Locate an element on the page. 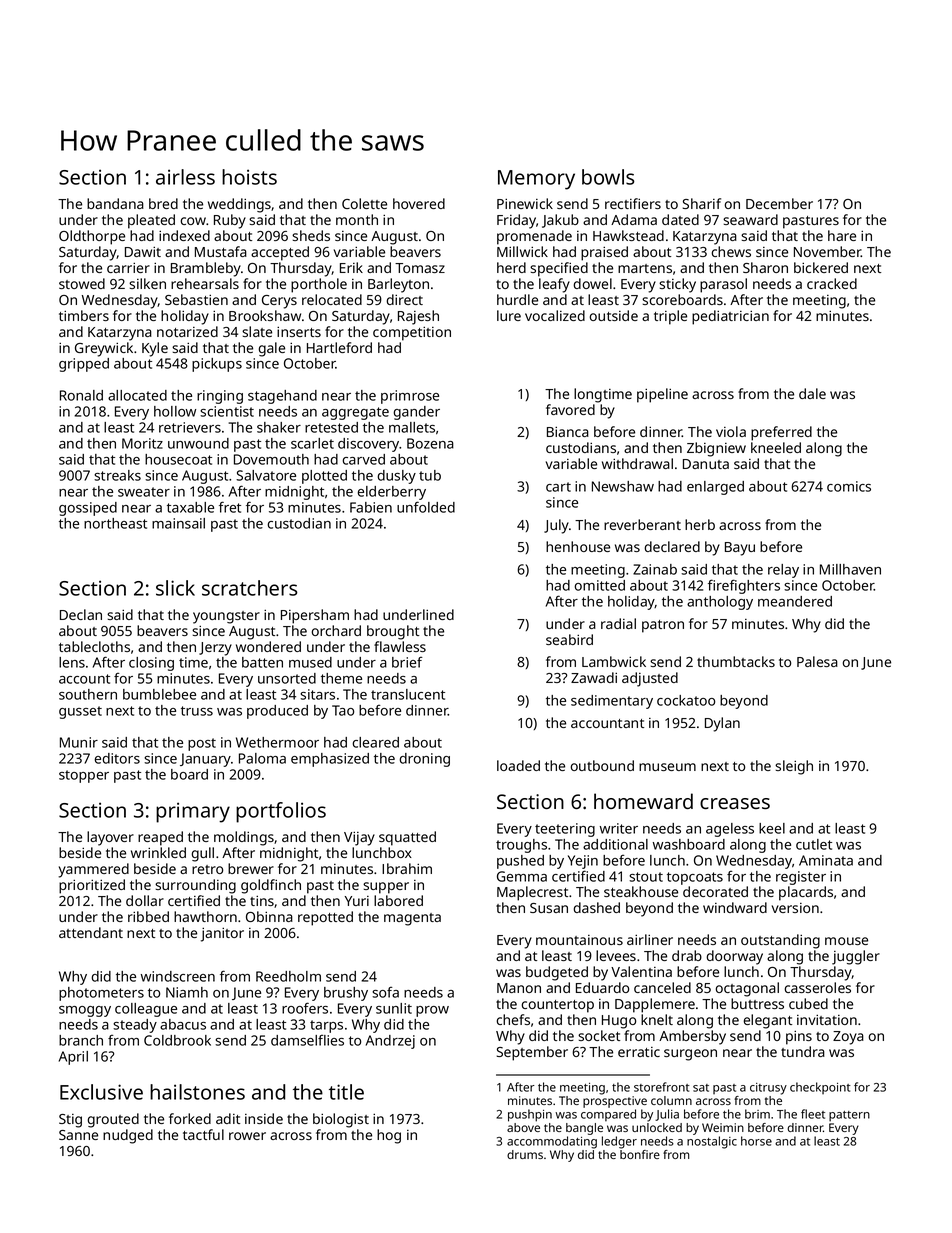 This page has width=952, height=1233. discovery is located at coordinates (369, 445).
